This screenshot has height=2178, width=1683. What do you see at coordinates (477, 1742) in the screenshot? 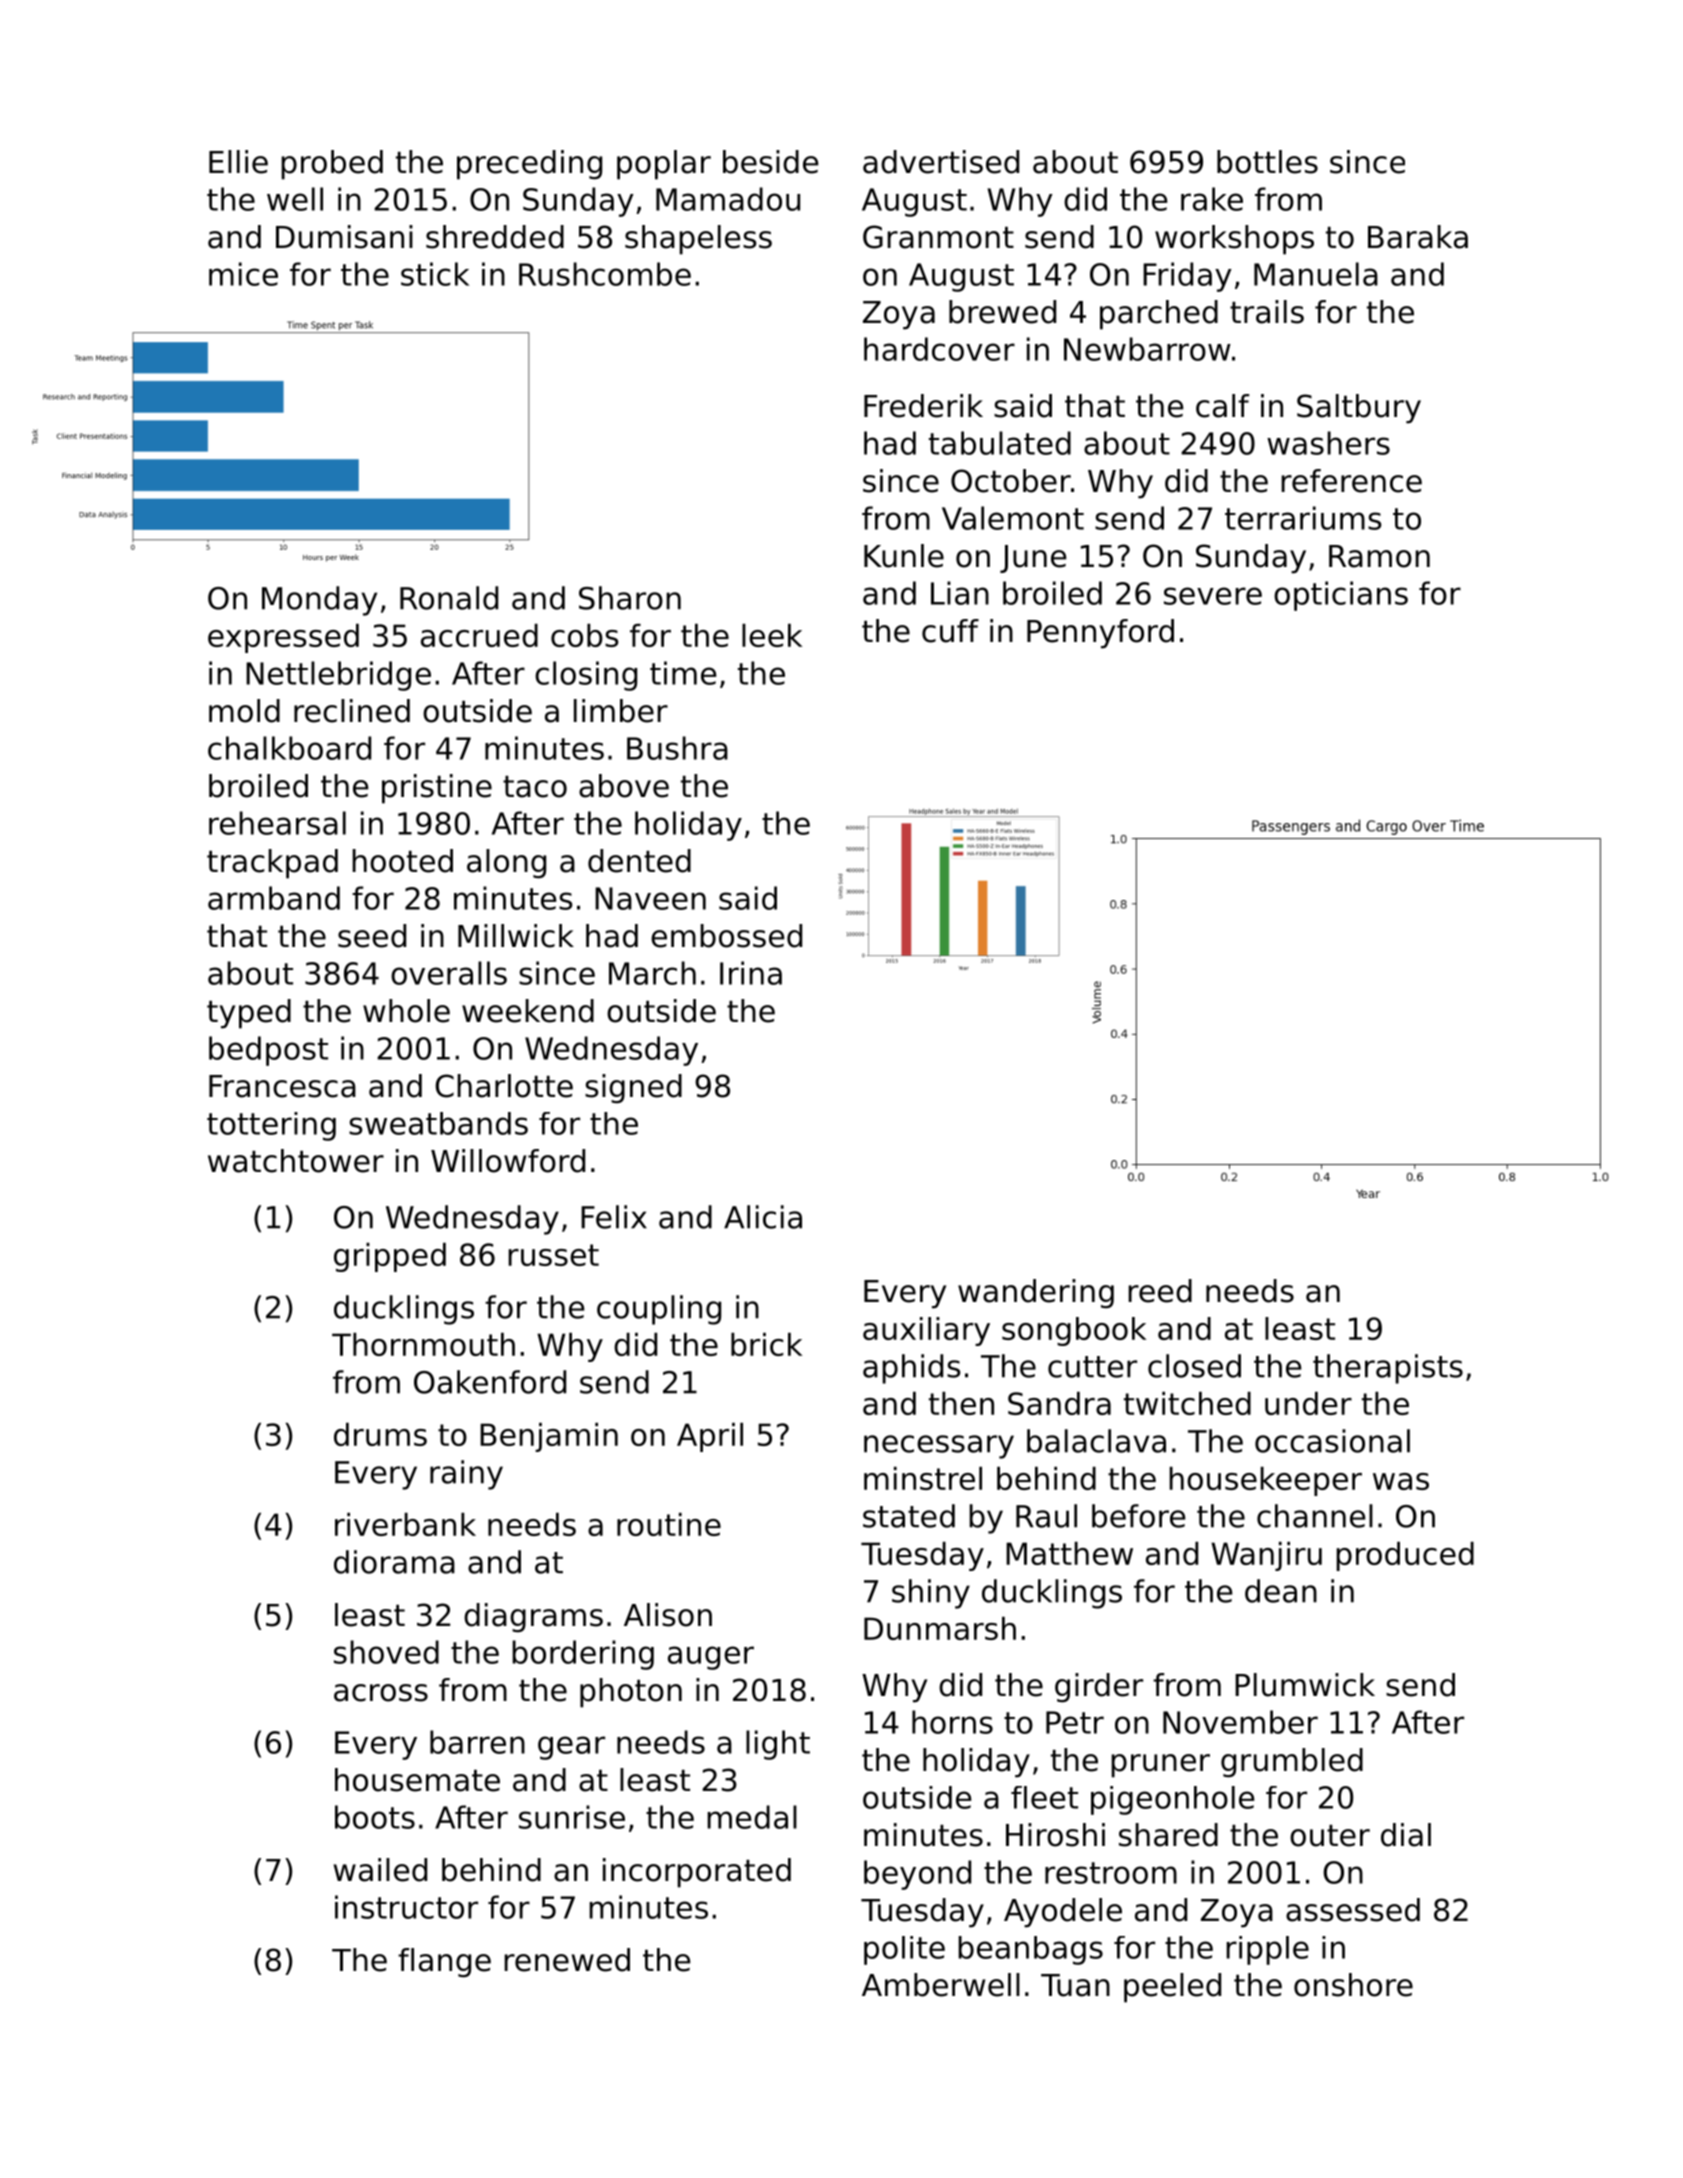
I see `barren` at bounding box center [477, 1742].
